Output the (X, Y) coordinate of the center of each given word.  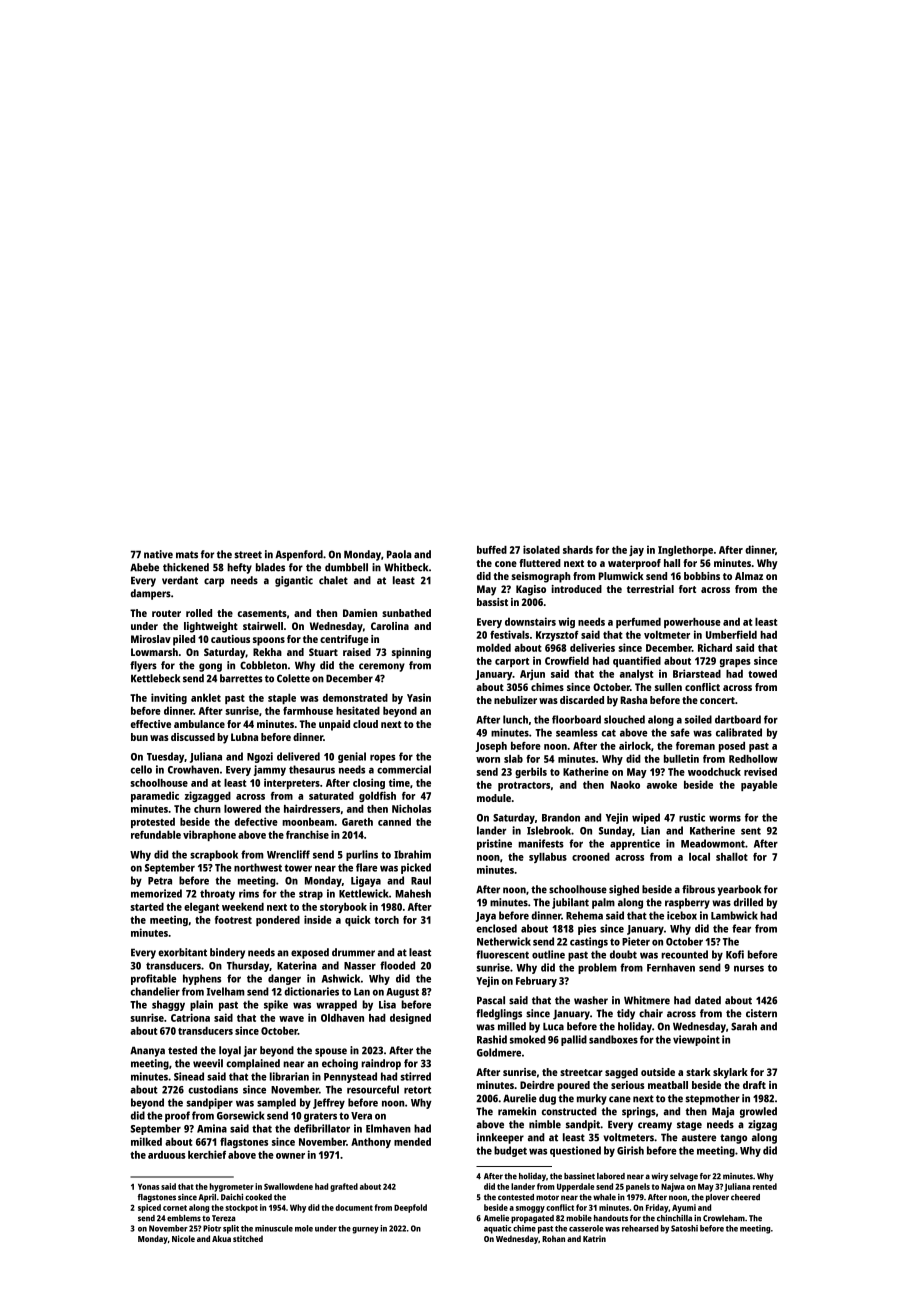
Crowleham (724, 1218)
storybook (343, 908)
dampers (151, 594)
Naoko (625, 785)
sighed (624, 890)
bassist (492, 602)
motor (547, 1197)
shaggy (168, 1005)
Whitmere (647, 1000)
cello (141, 769)
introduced (576, 589)
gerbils (531, 772)
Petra (160, 881)
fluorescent (502, 954)
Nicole (183, 1238)
